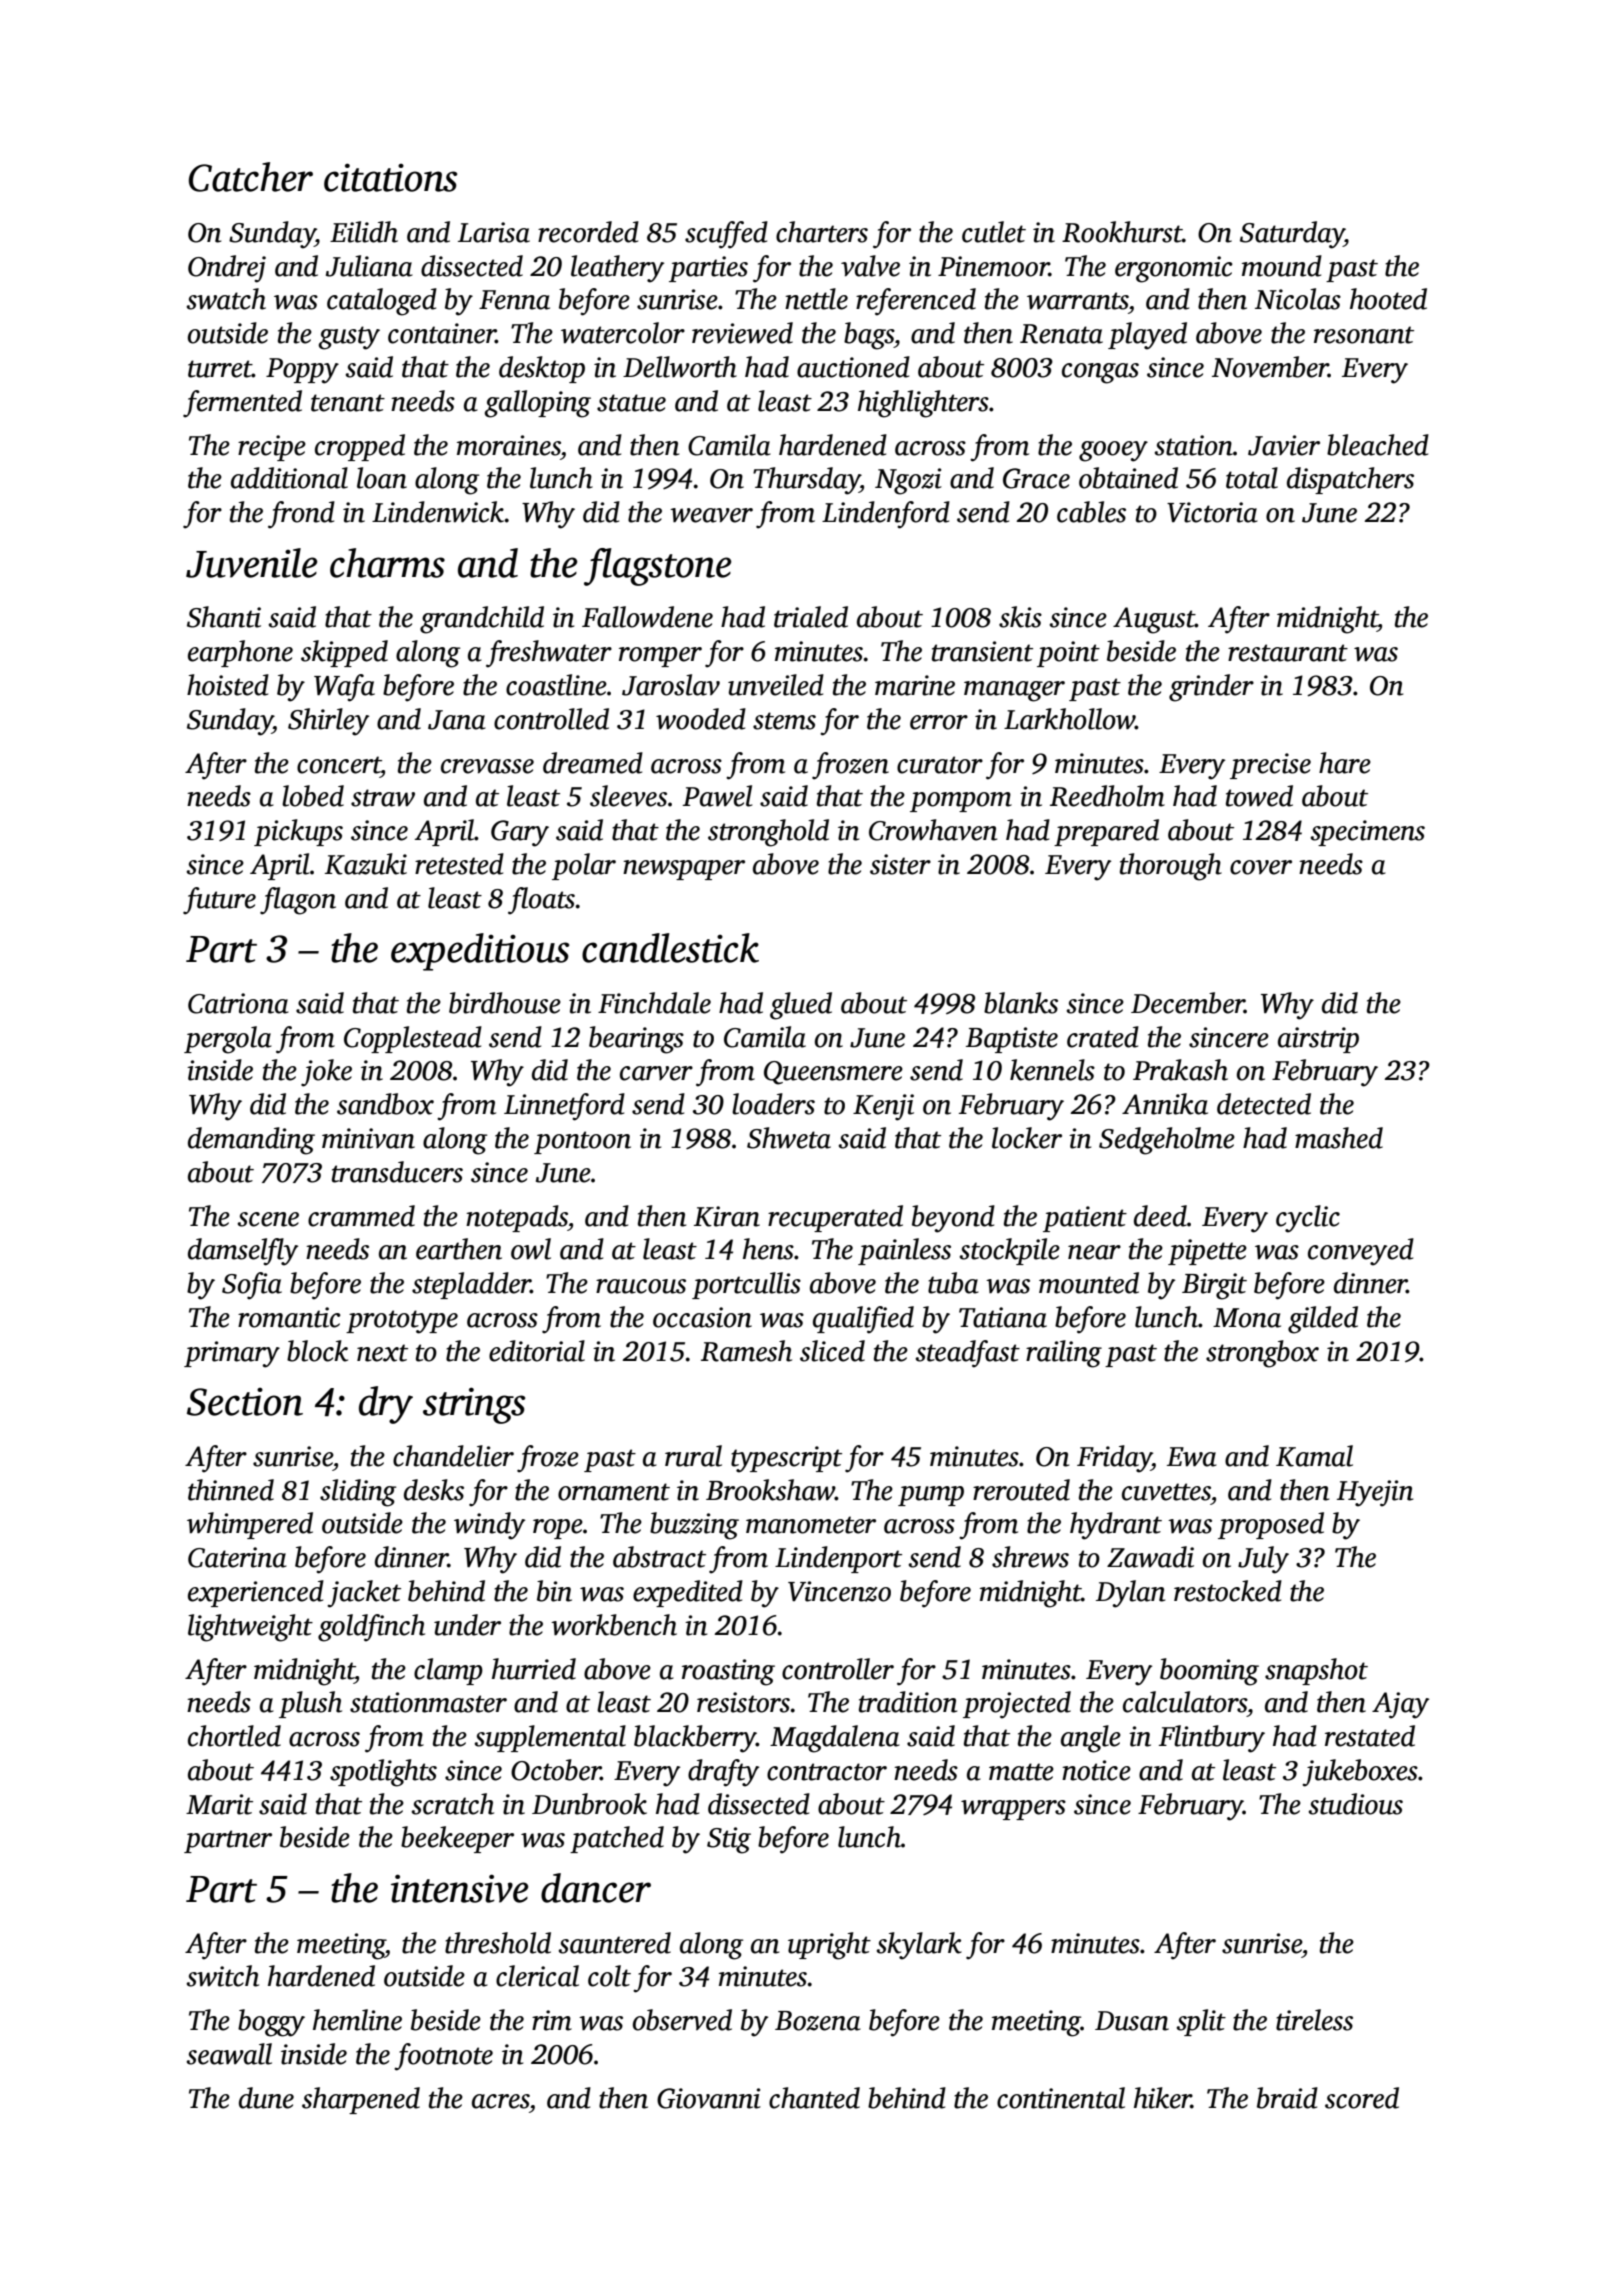 The width and height of the screenshot is (1620, 2292). Describe the element at coordinates (222, 1976) in the screenshot. I see `switch` at that location.
